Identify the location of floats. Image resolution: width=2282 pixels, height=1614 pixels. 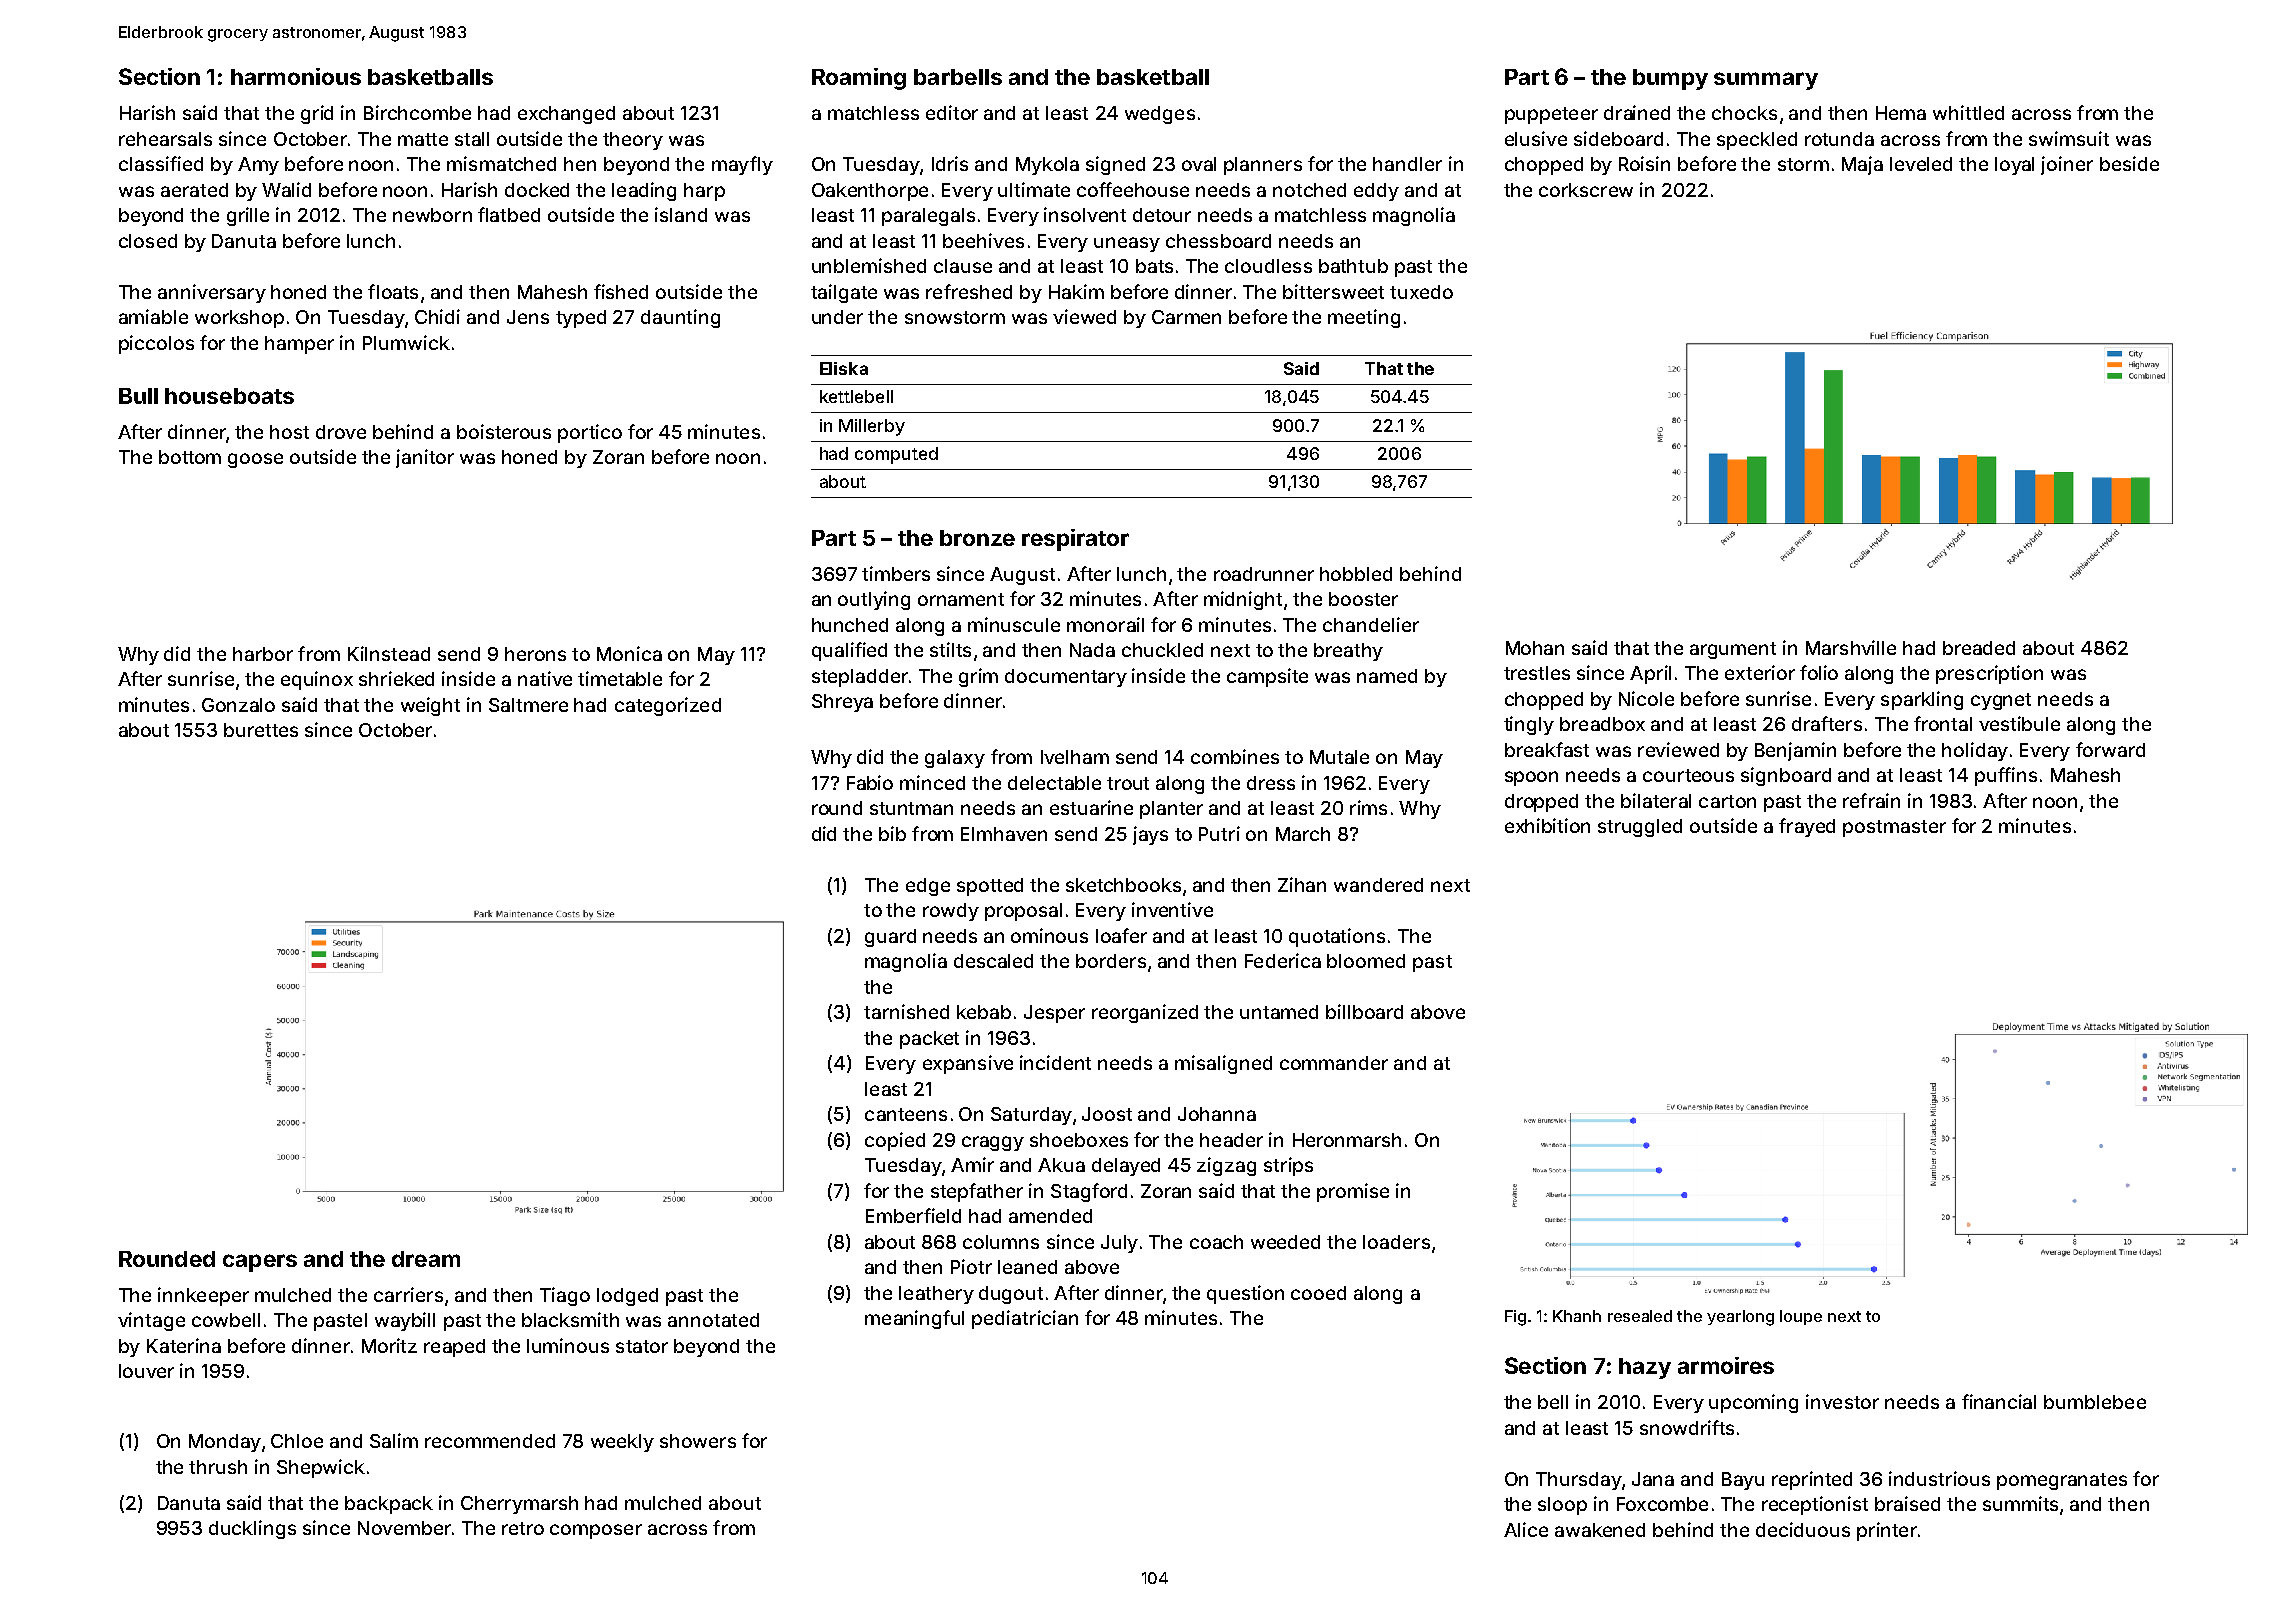
(393, 291).
